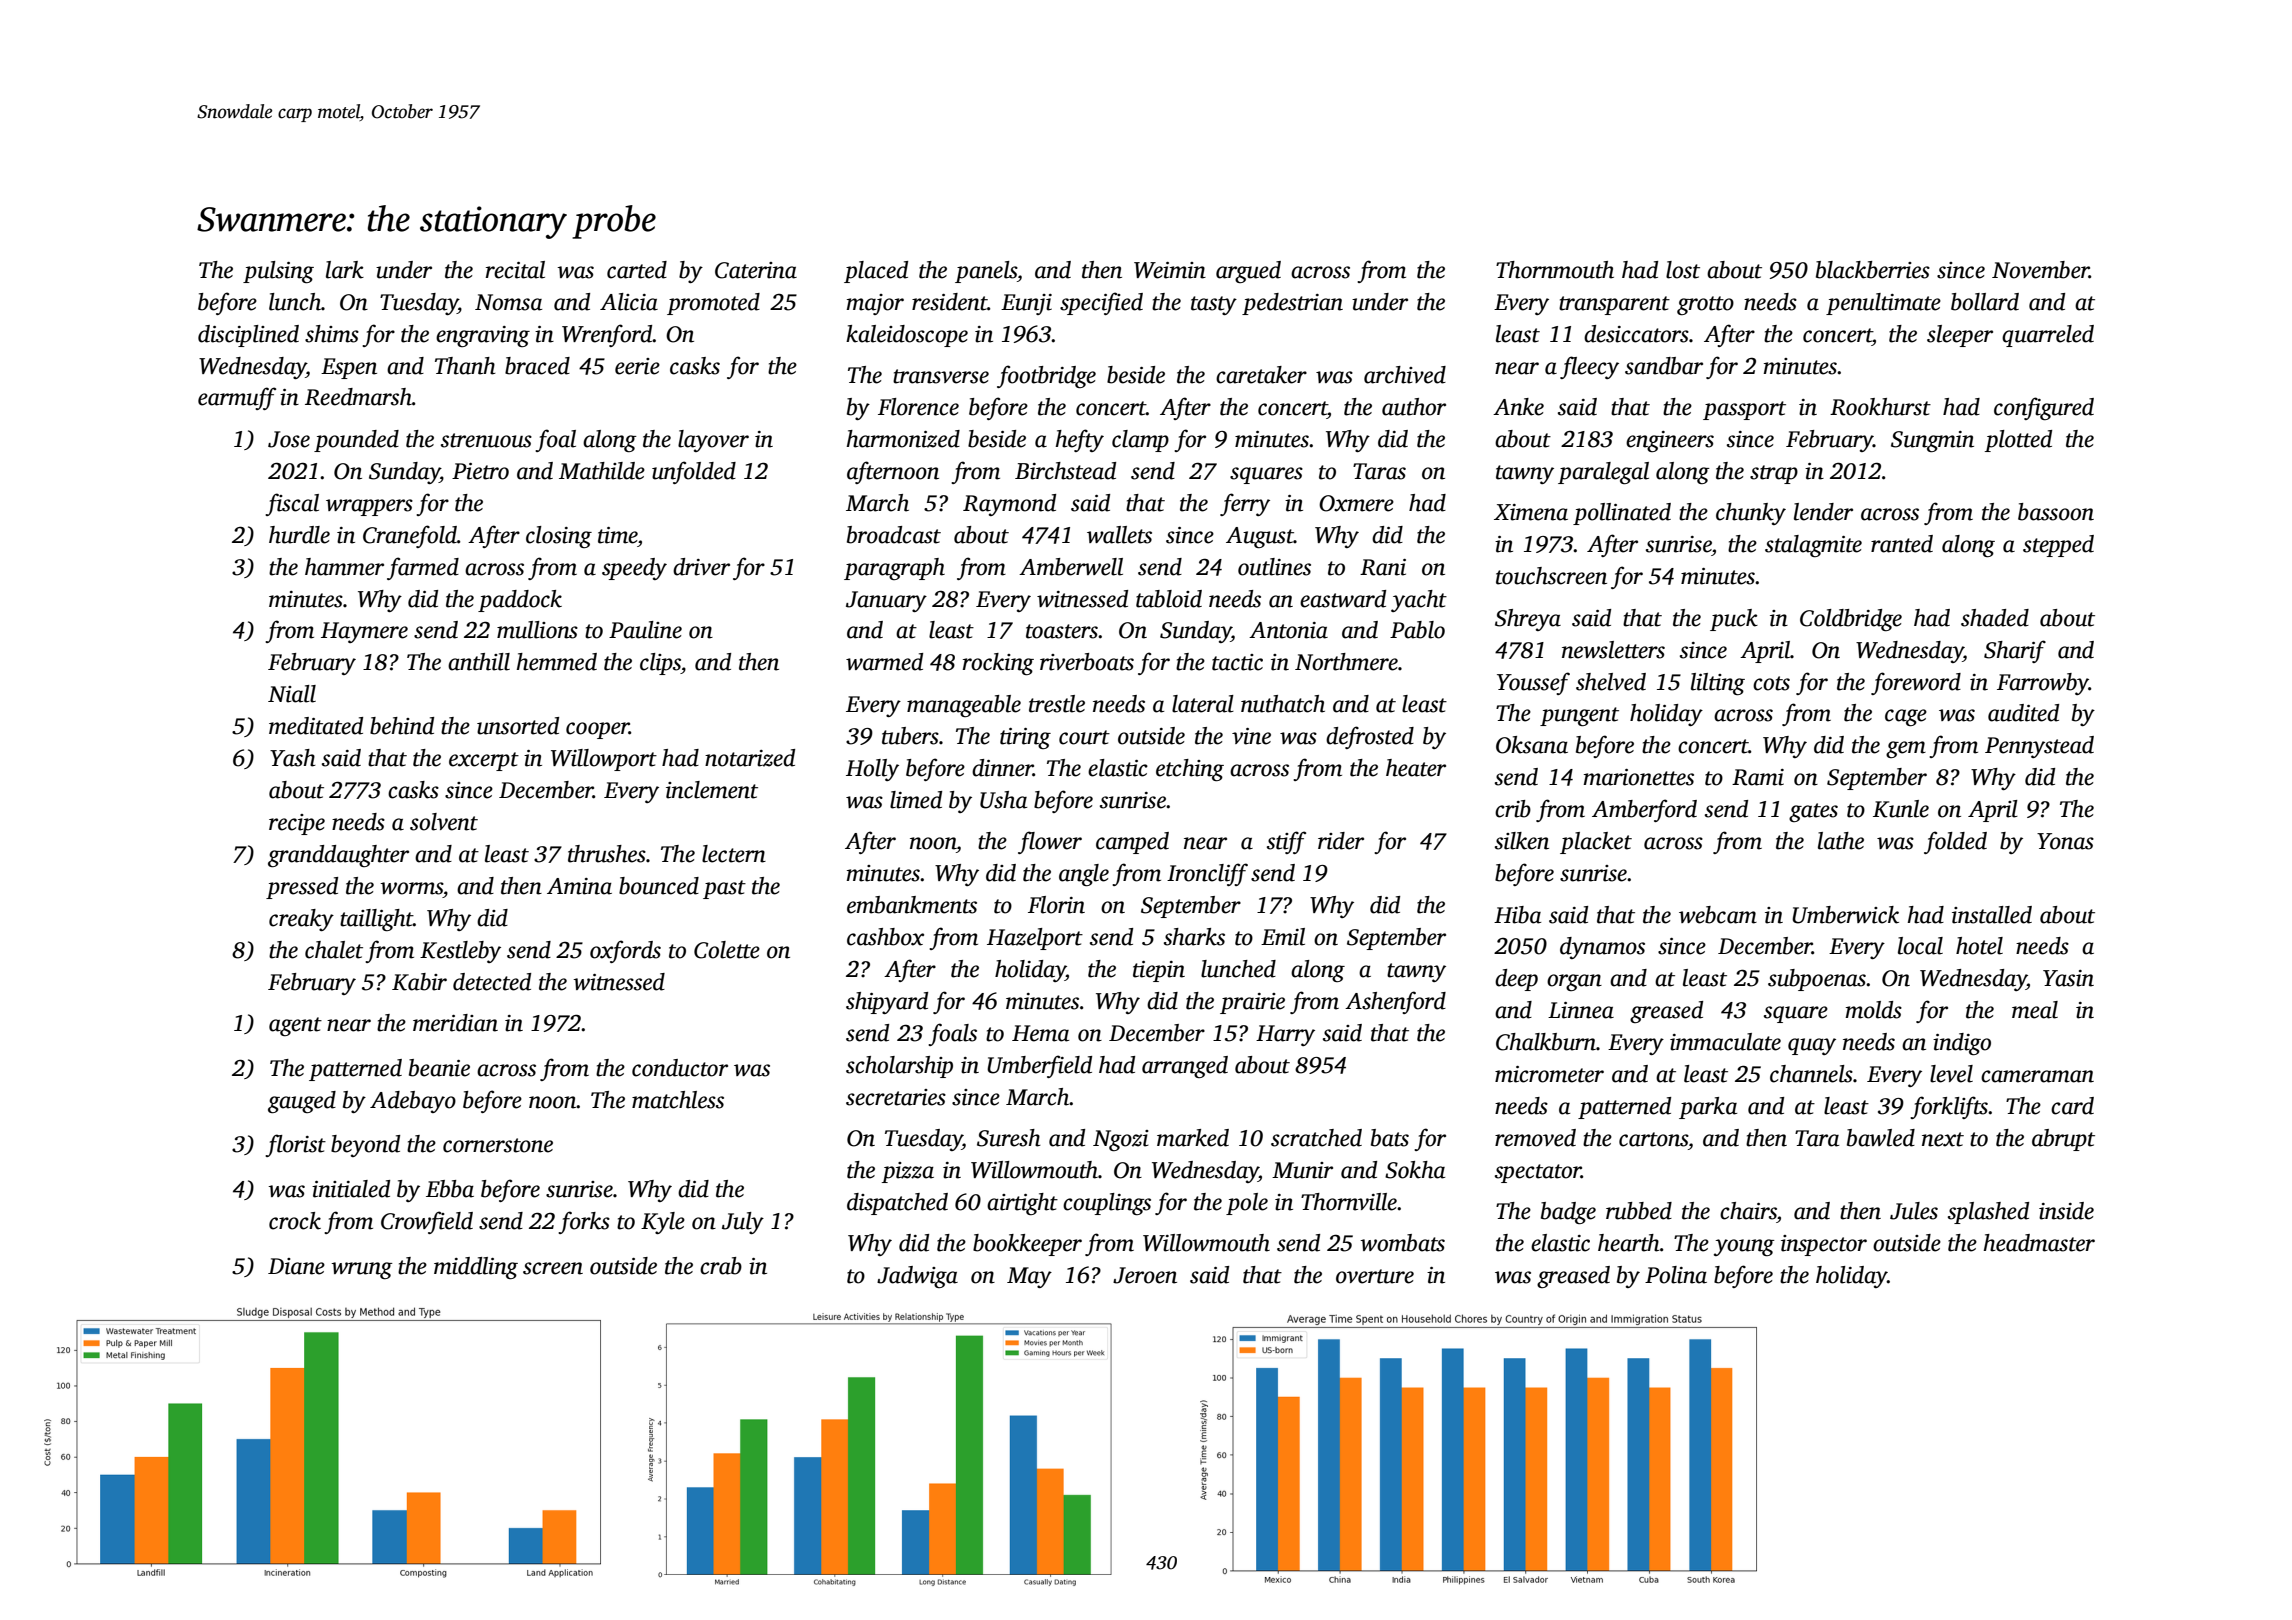 This image has height=1620, width=2292. Describe the element at coordinates (645, 630) in the image. I see `Pauline` at that location.
